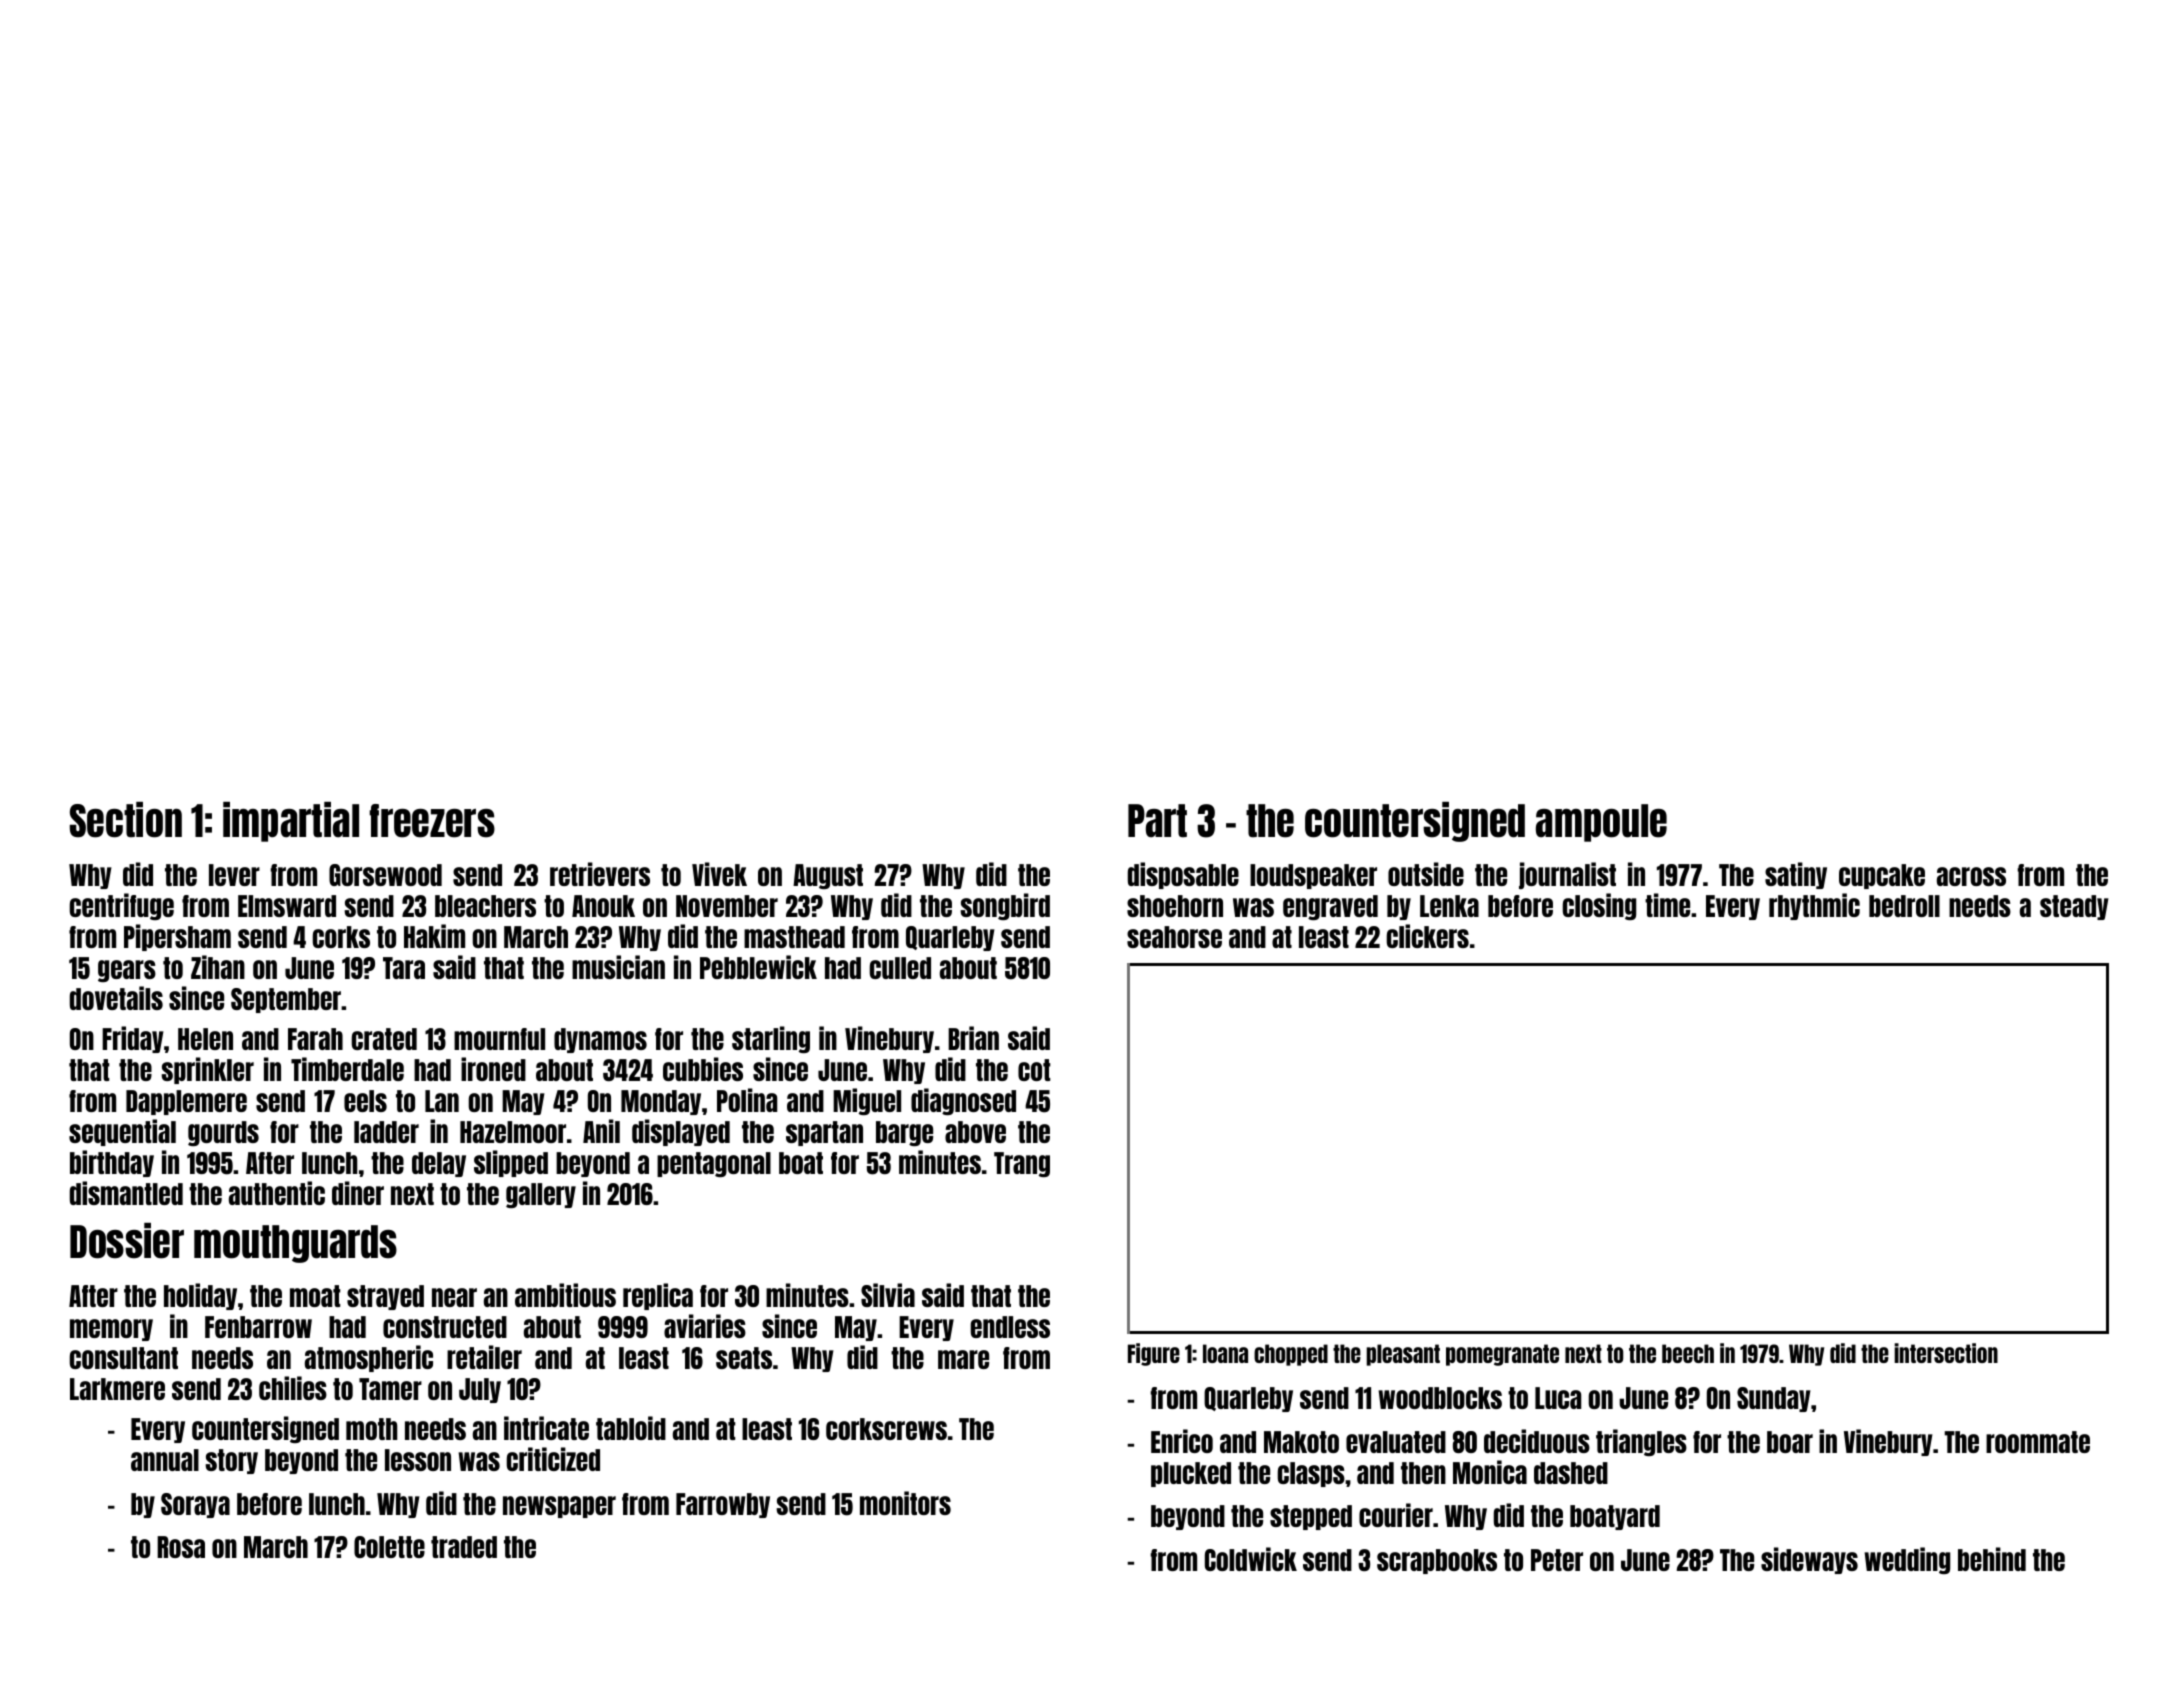  What do you see at coordinates (295, 1244) in the screenshot?
I see `mouthguards` at bounding box center [295, 1244].
